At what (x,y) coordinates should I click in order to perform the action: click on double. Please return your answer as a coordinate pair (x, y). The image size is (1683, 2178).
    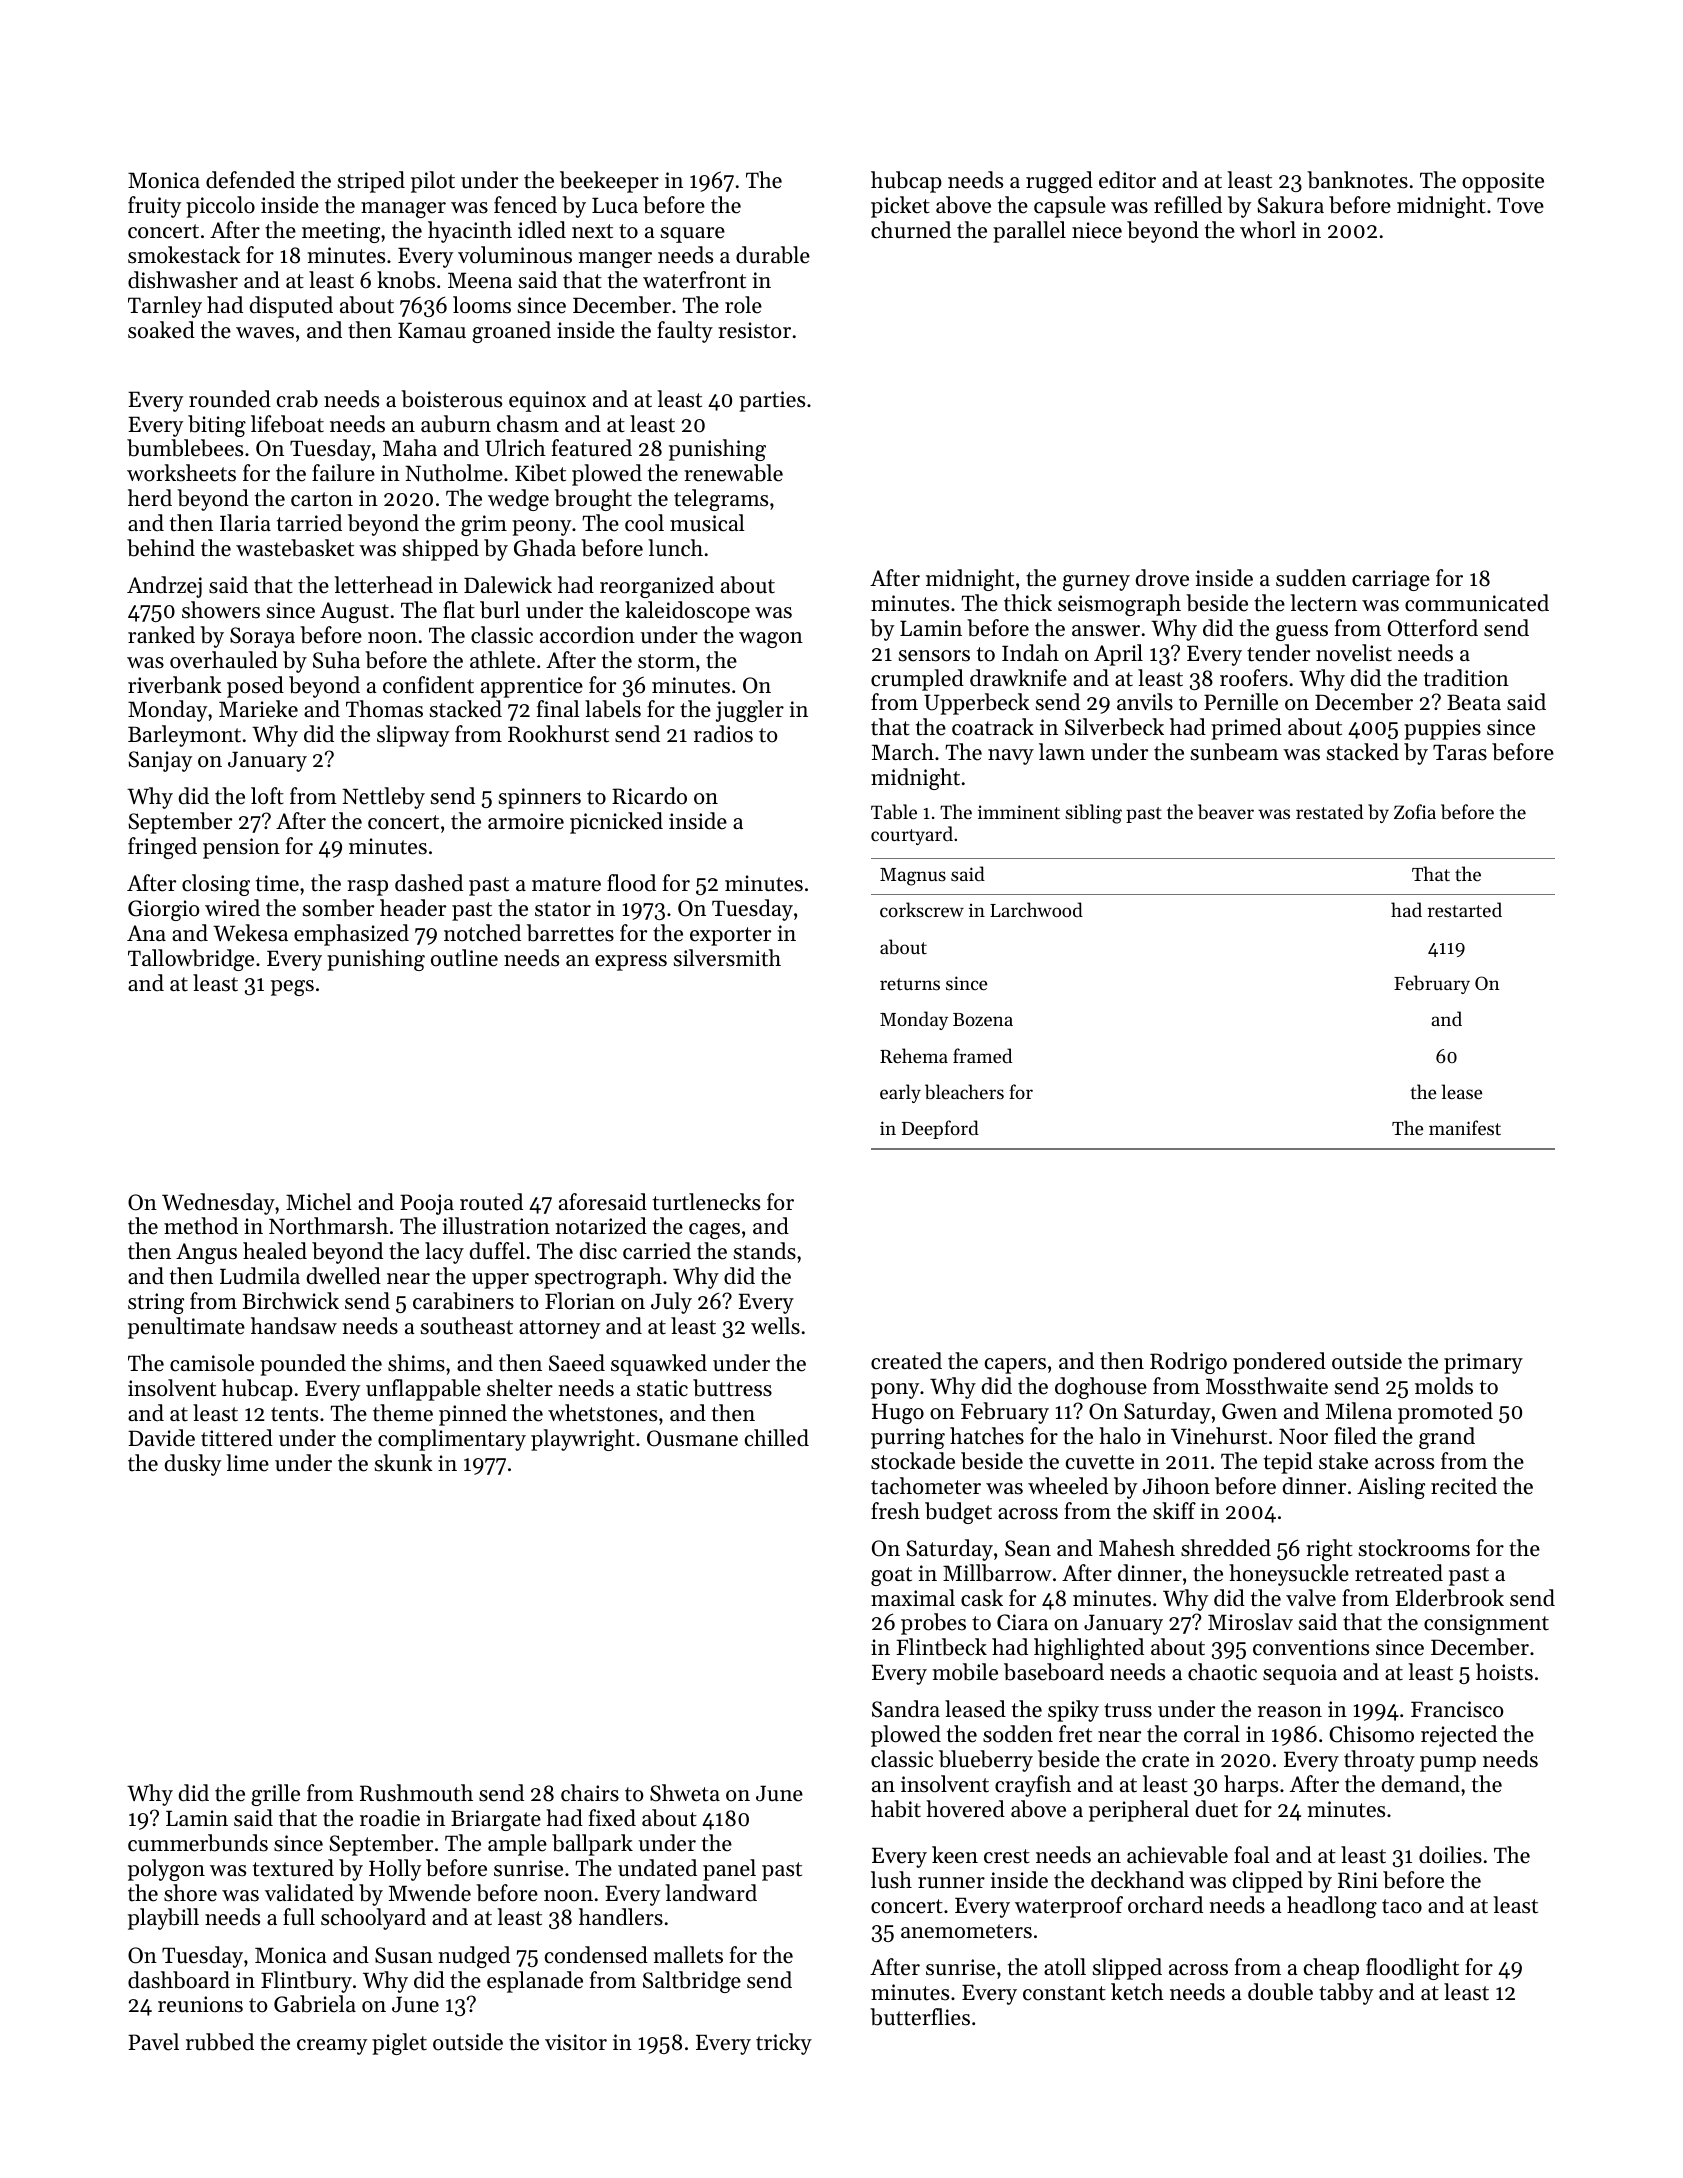
    Looking at the image, I should click on (1280, 1992).
